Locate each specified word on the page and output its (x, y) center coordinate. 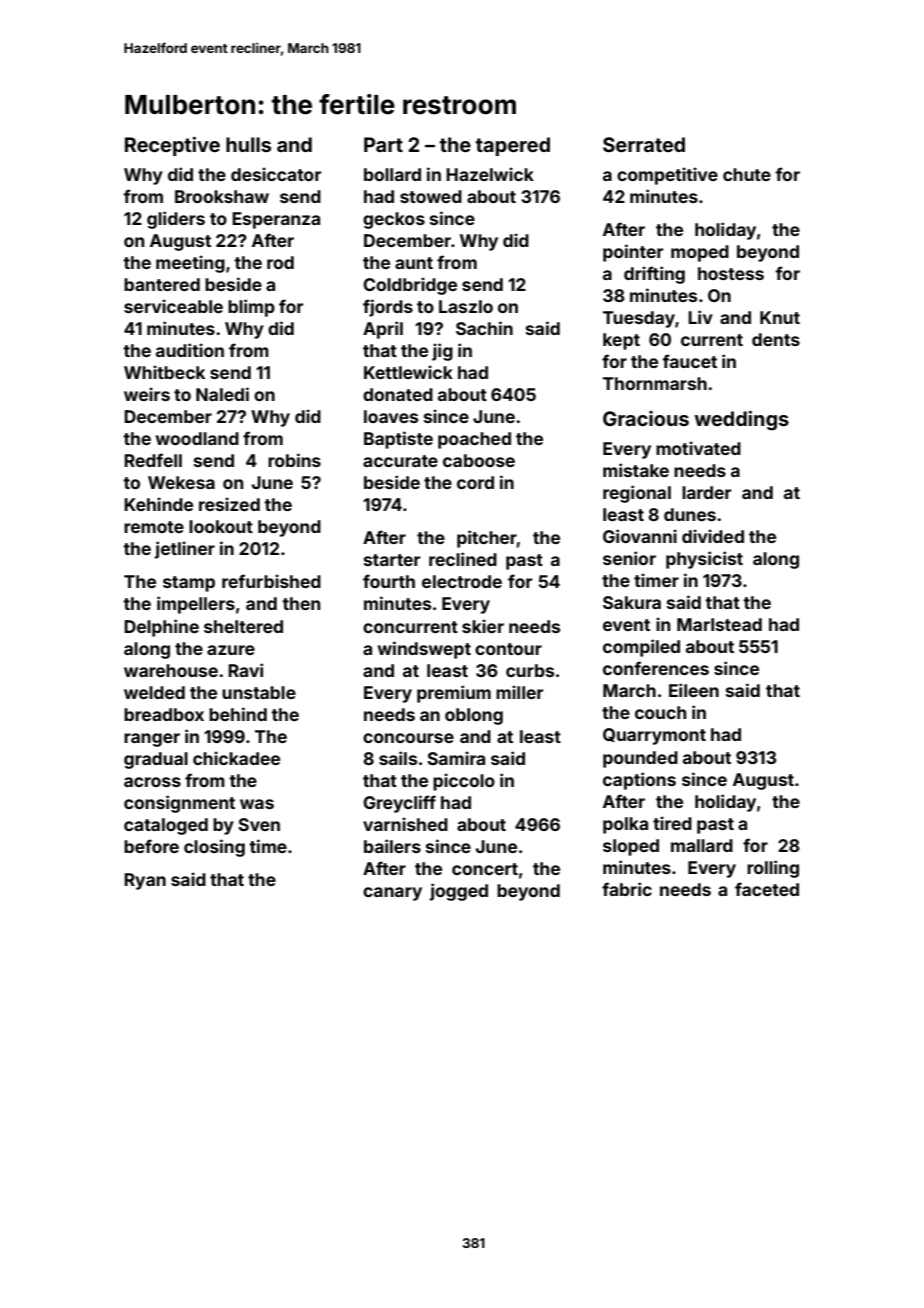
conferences (656, 668)
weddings (741, 421)
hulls (248, 144)
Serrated (644, 144)
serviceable (173, 306)
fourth (389, 581)
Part (383, 144)
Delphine (161, 628)
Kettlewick (408, 372)
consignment (179, 804)
